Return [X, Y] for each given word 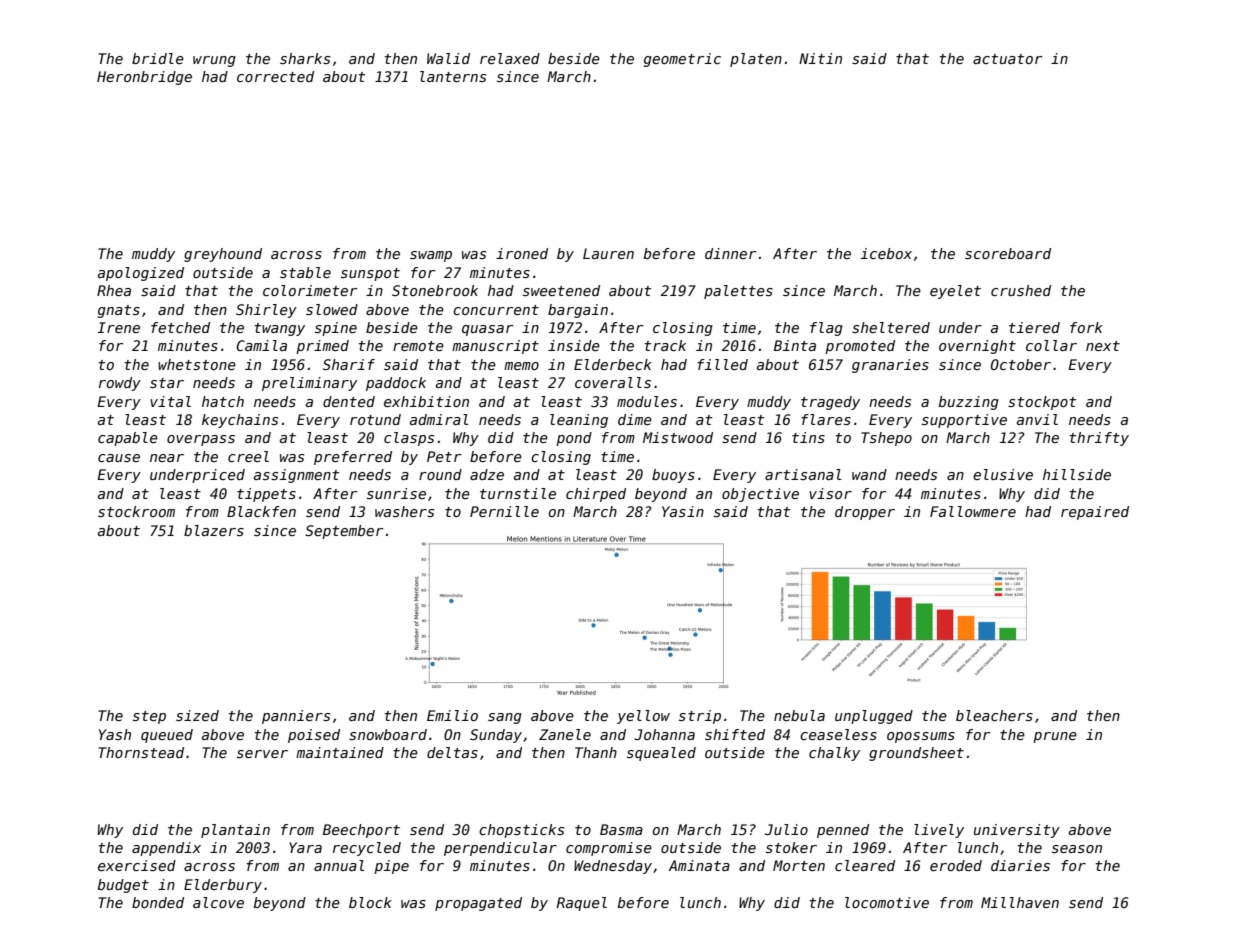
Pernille [504, 511]
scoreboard [1008, 253]
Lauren [608, 253]
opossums [921, 737]
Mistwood [678, 437]
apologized [141, 274]
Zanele [565, 734]
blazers [214, 530]
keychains [240, 421]
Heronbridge [144, 78]
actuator [1007, 59]
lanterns [453, 76]
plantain [235, 831]
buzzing [969, 403]
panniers [296, 717]
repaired [1095, 513]
